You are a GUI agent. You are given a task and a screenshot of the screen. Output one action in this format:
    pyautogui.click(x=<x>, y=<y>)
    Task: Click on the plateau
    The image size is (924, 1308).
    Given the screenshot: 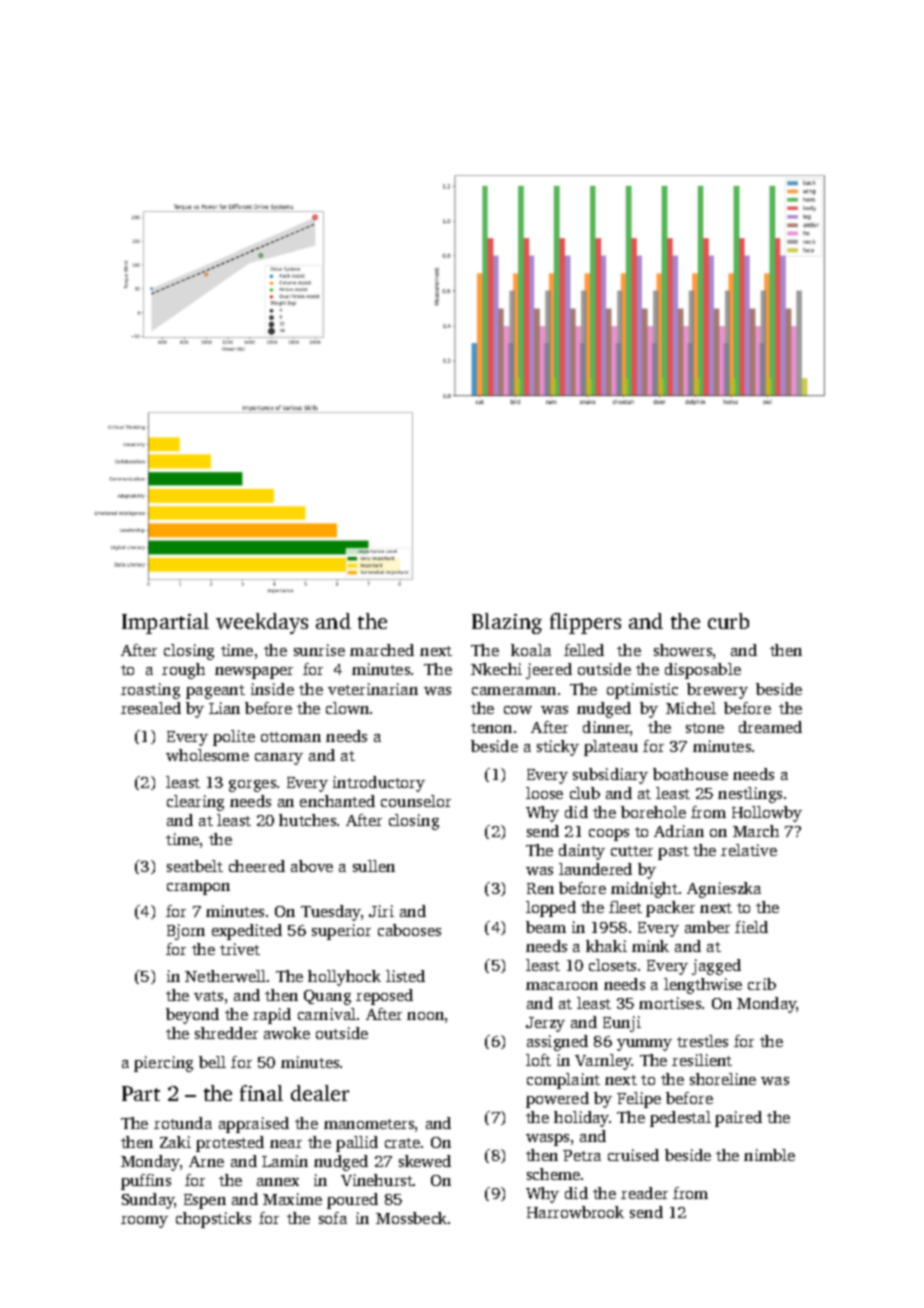 What is the action you would take?
    pyautogui.click(x=611, y=748)
